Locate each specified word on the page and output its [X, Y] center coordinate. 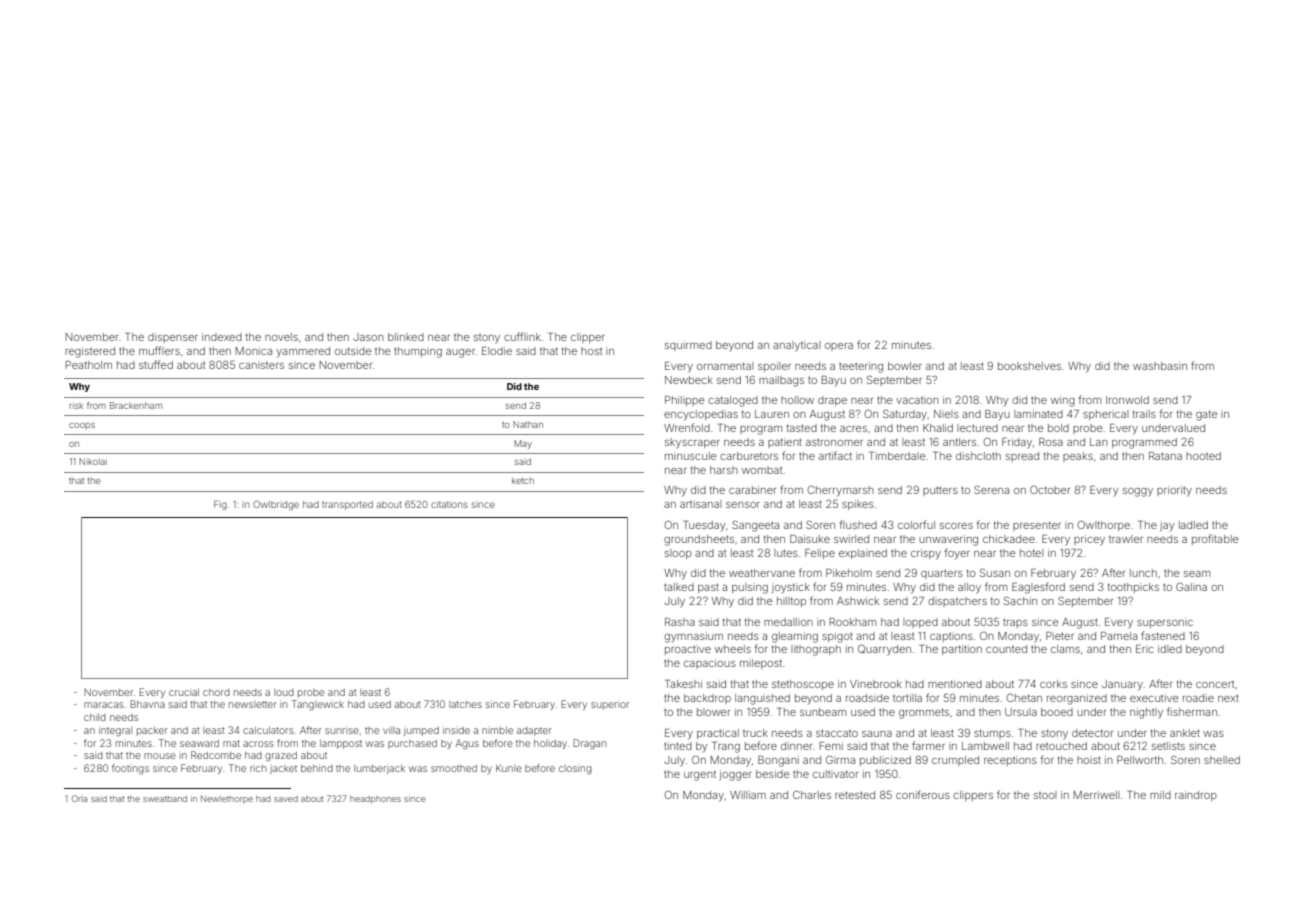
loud [284, 692]
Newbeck [689, 380]
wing [1063, 401]
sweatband [165, 799]
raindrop [1196, 796]
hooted [1203, 456]
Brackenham [136, 405]
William [748, 795]
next [1228, 698]
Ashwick [858, 601]
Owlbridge [276, 505]
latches [465, 704]
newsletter [253, 704]
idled [1170, 649]
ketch [523, 480]
